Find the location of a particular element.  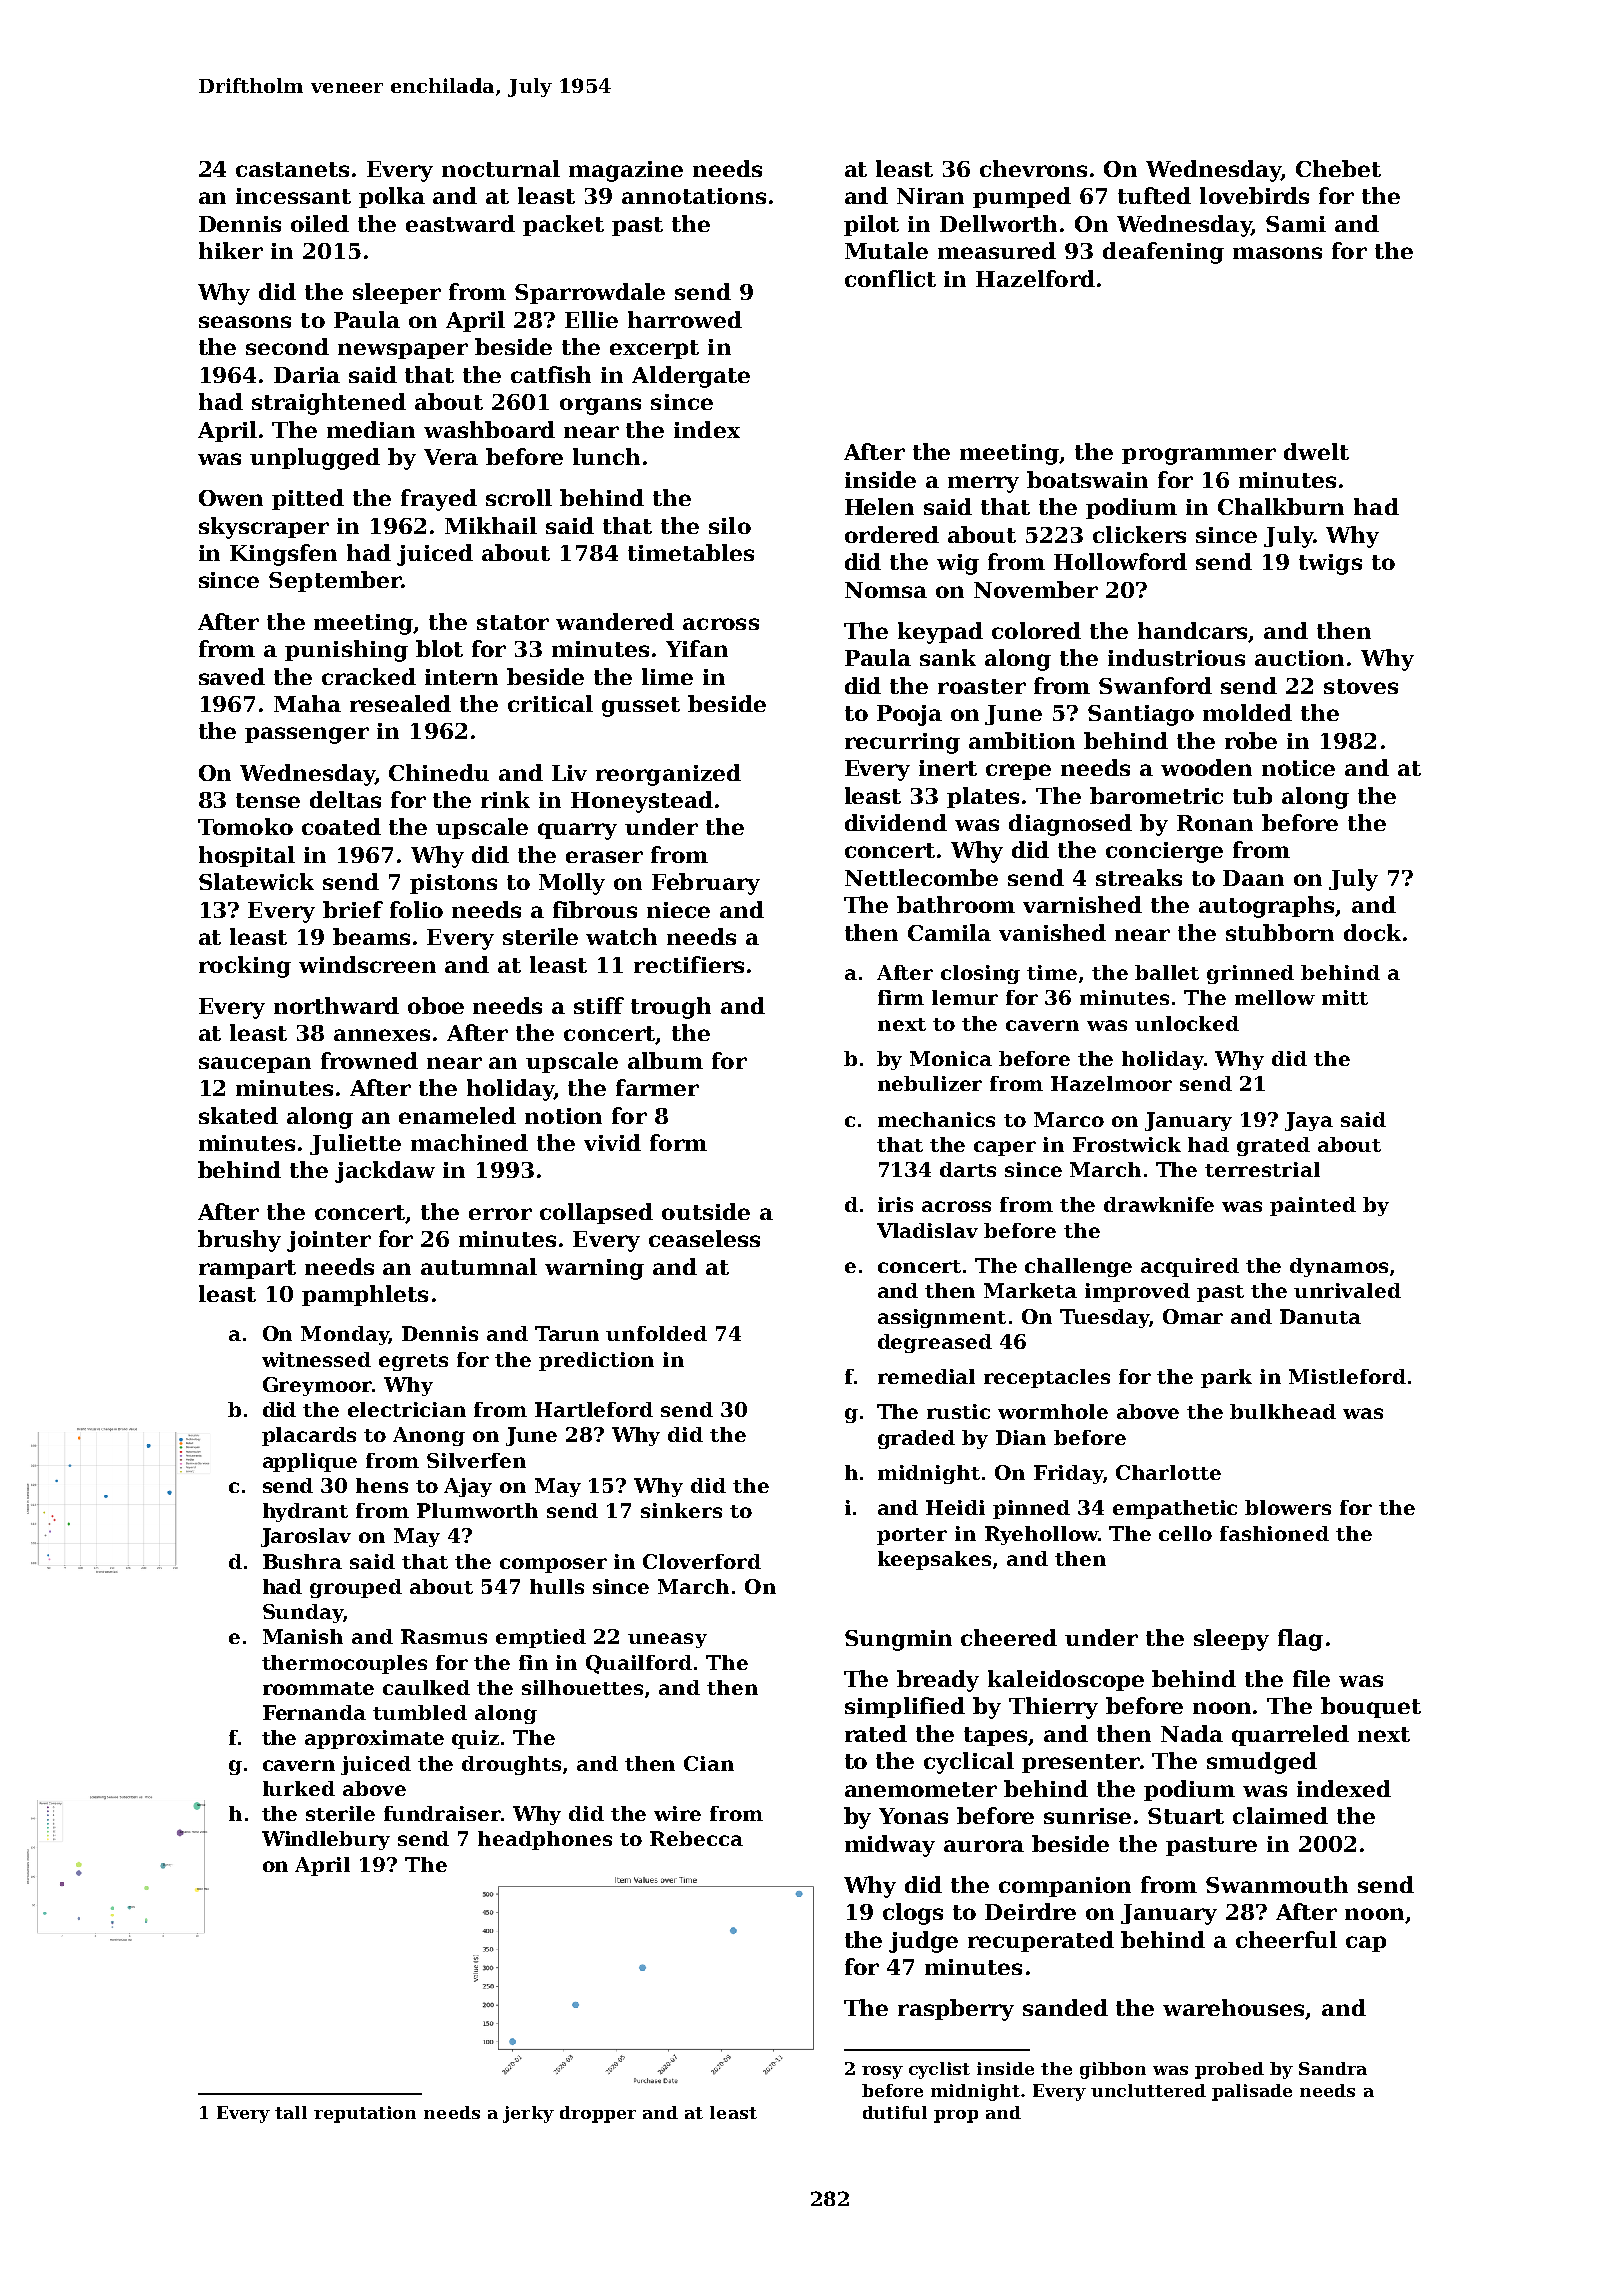

Molly is located at coordinates (572, 884).
